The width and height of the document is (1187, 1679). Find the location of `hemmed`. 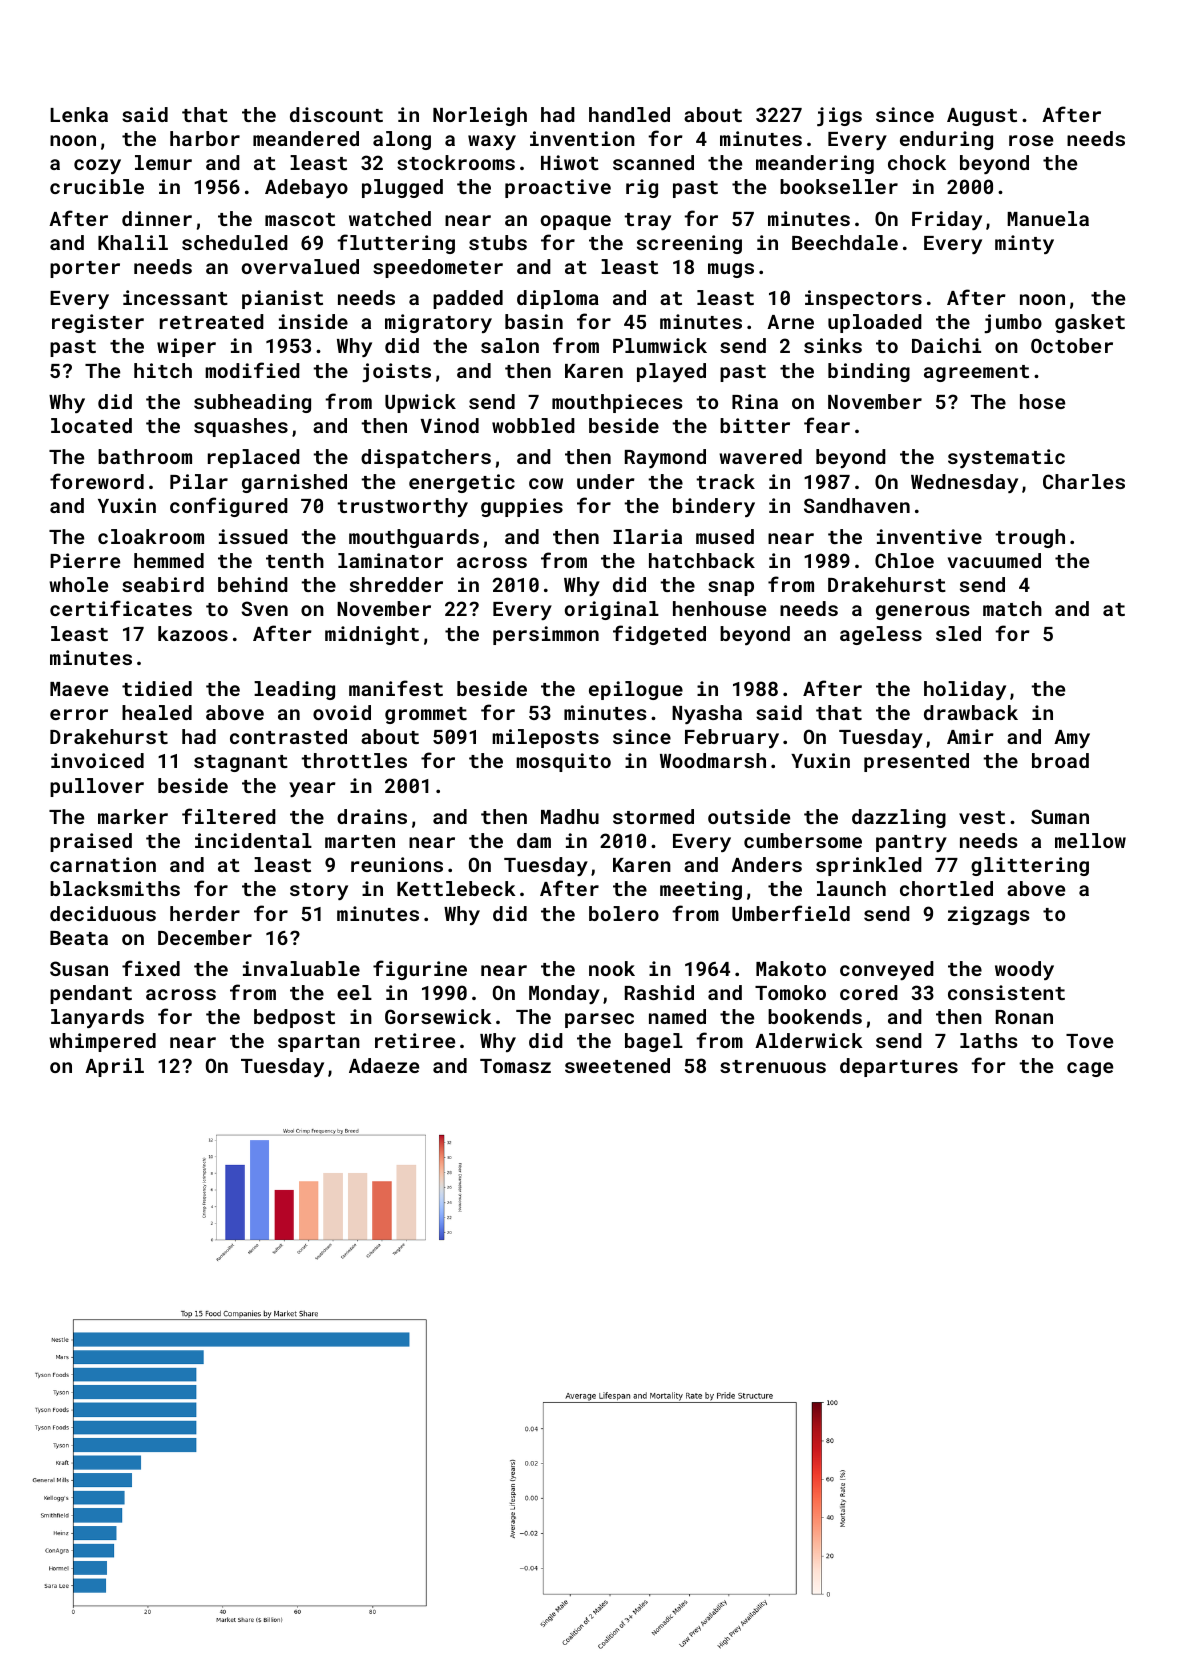

hemmed is located at coordinates (169, 560).
